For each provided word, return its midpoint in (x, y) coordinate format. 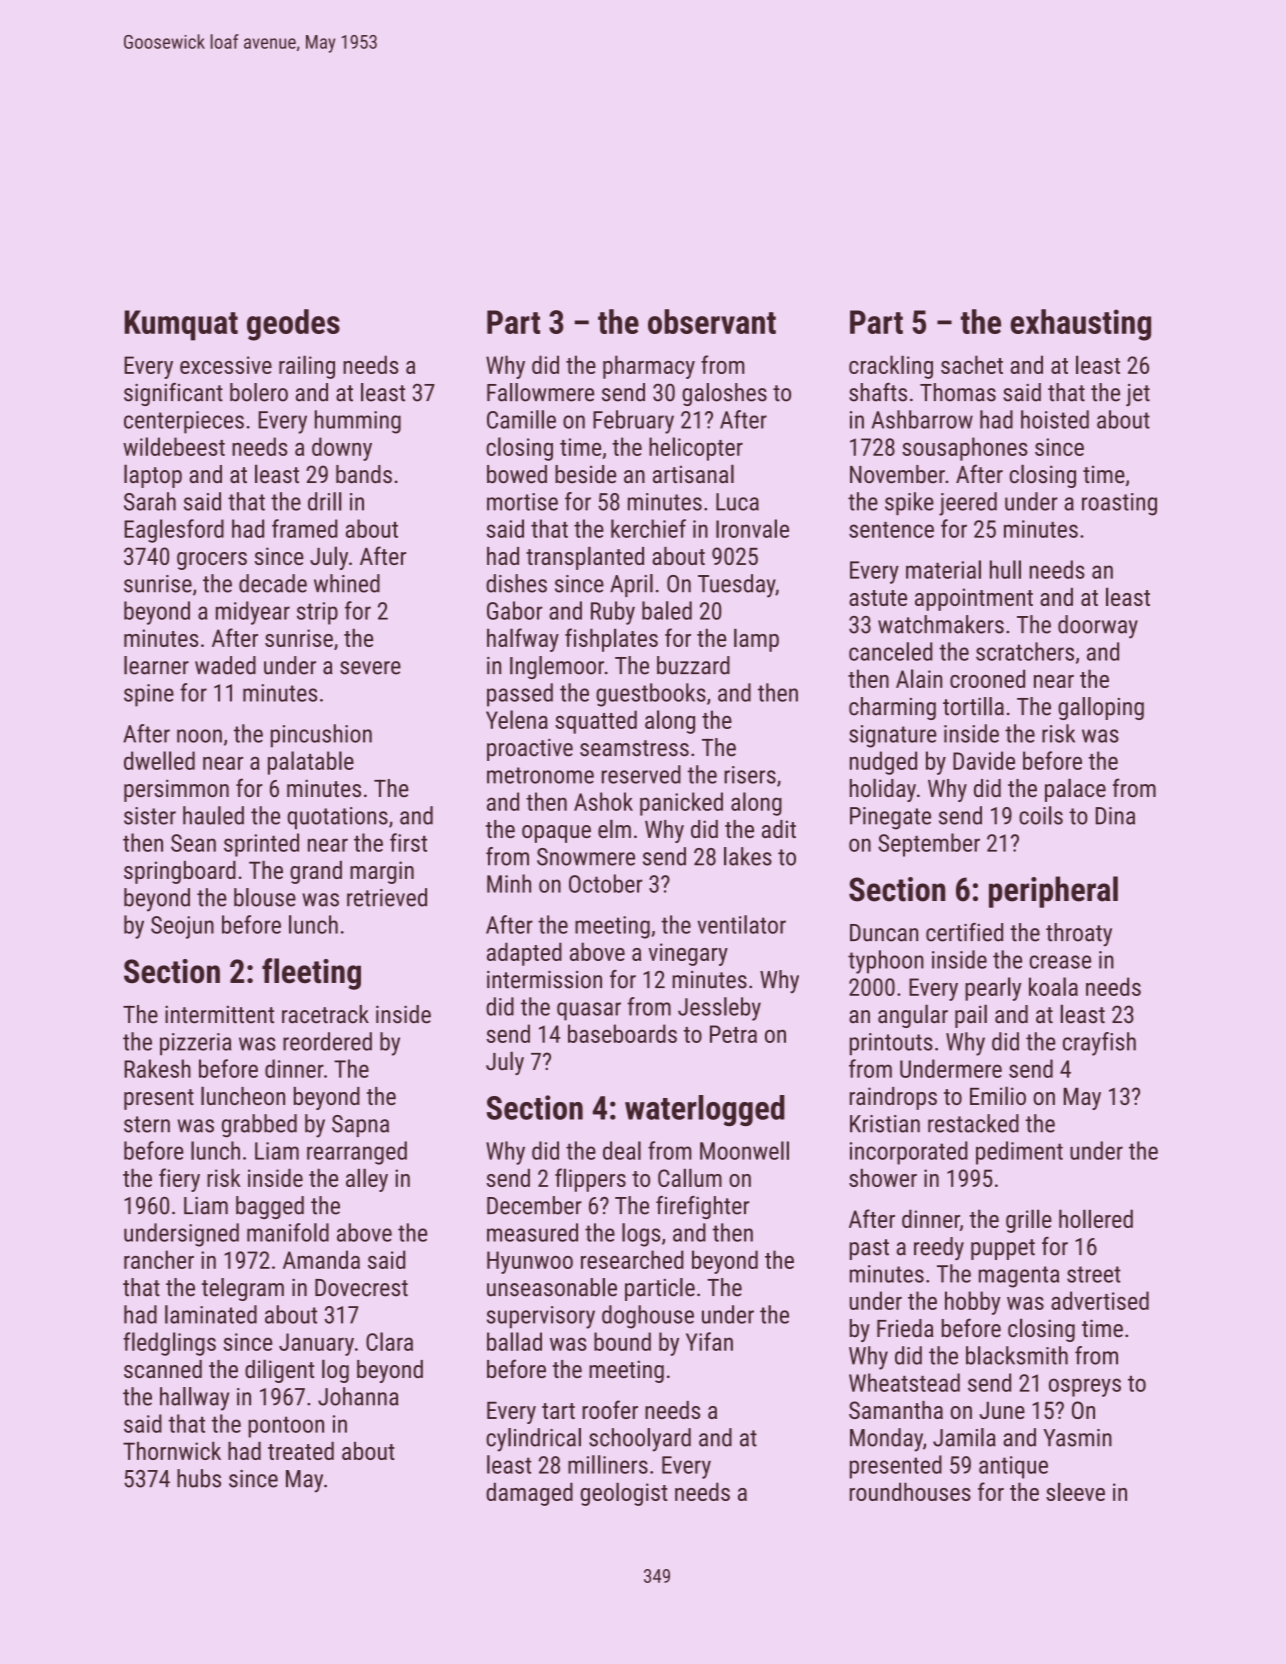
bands (364, 474)
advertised (1100, 1300)
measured (532, 1232)
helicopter (696, 449)
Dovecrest (361, 1288)
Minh (509, 883)
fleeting (311, 974)
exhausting (1081, 325)
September (929, 845)
